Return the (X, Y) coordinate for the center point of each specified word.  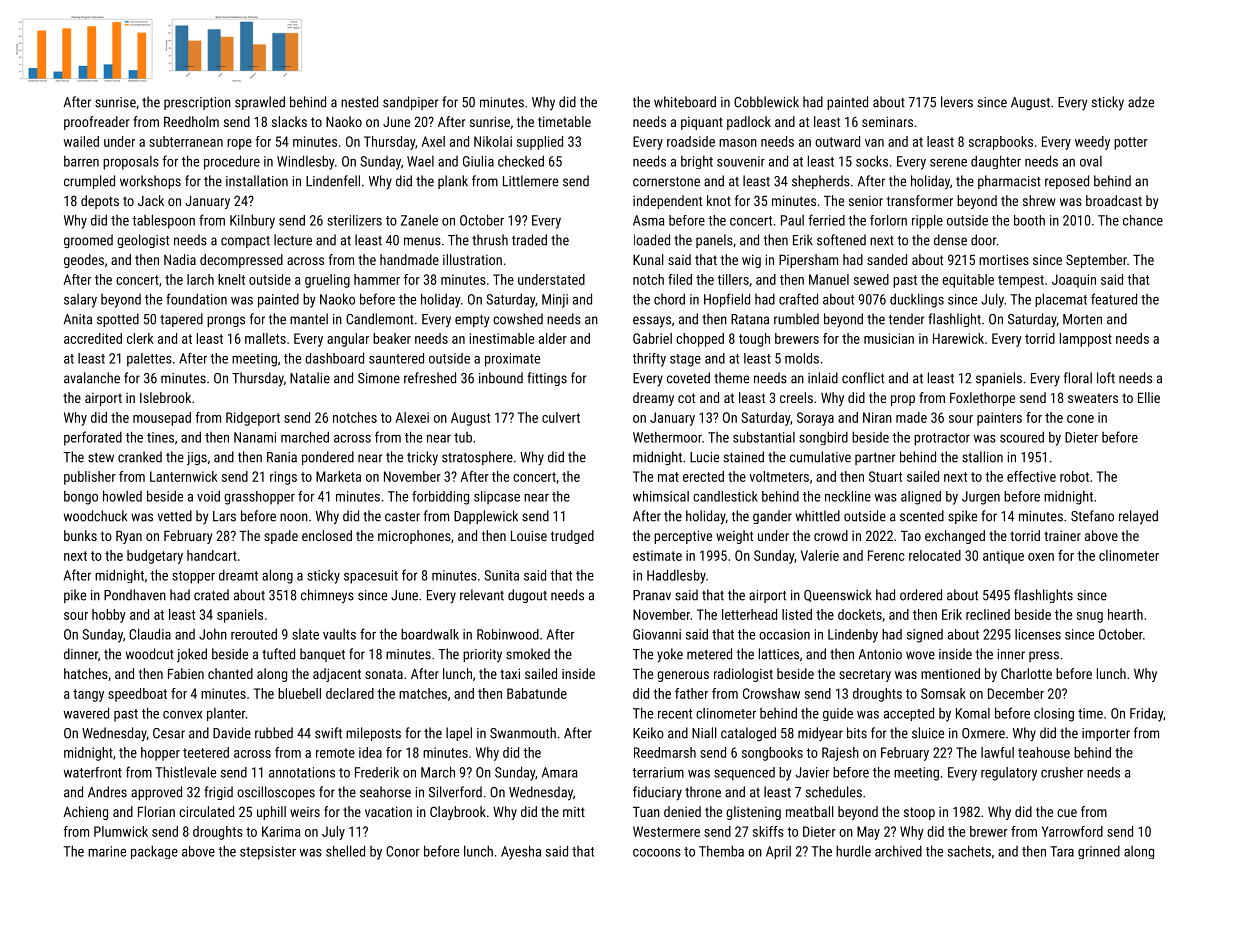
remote (335, 753)
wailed (81, 141)
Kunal (648, 259)
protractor (942, 439)
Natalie (310, 378)
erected (703, 476)
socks (872, 161)
